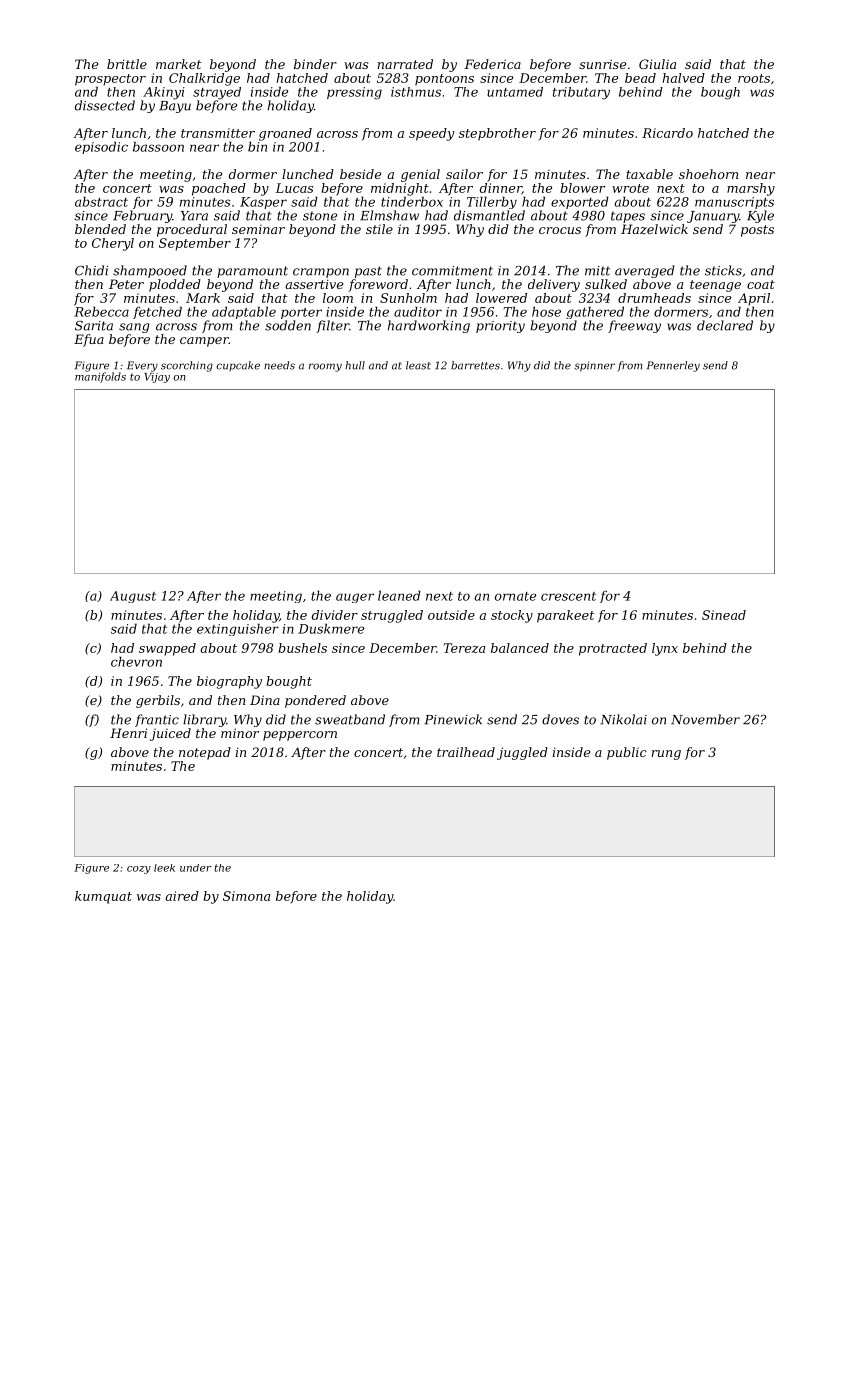 The height and width of the document is (1400, 849). I want to click on Henri, so click(128, 733).
